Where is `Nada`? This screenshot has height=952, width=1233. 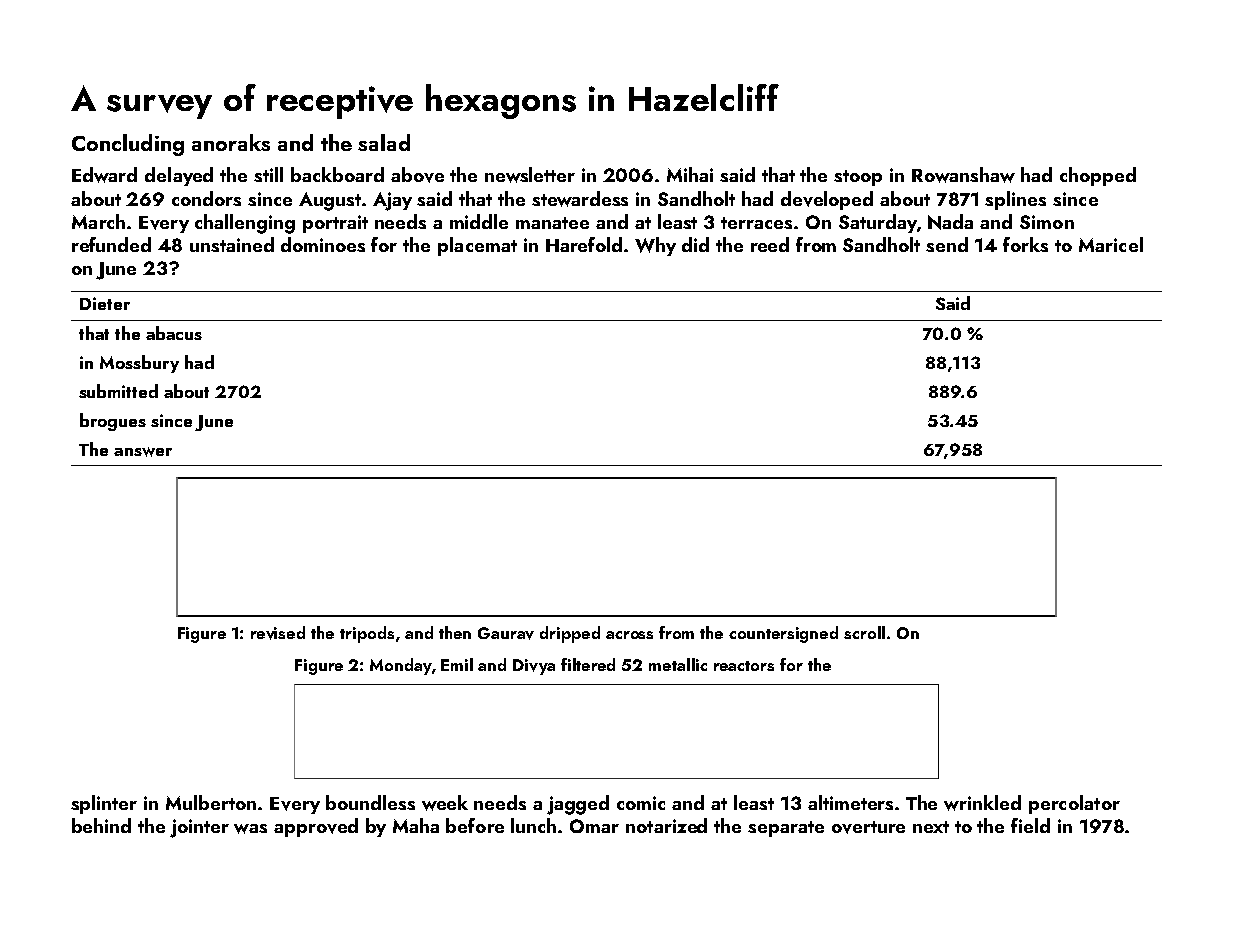
Nada is located at coordinates (950, 222).
